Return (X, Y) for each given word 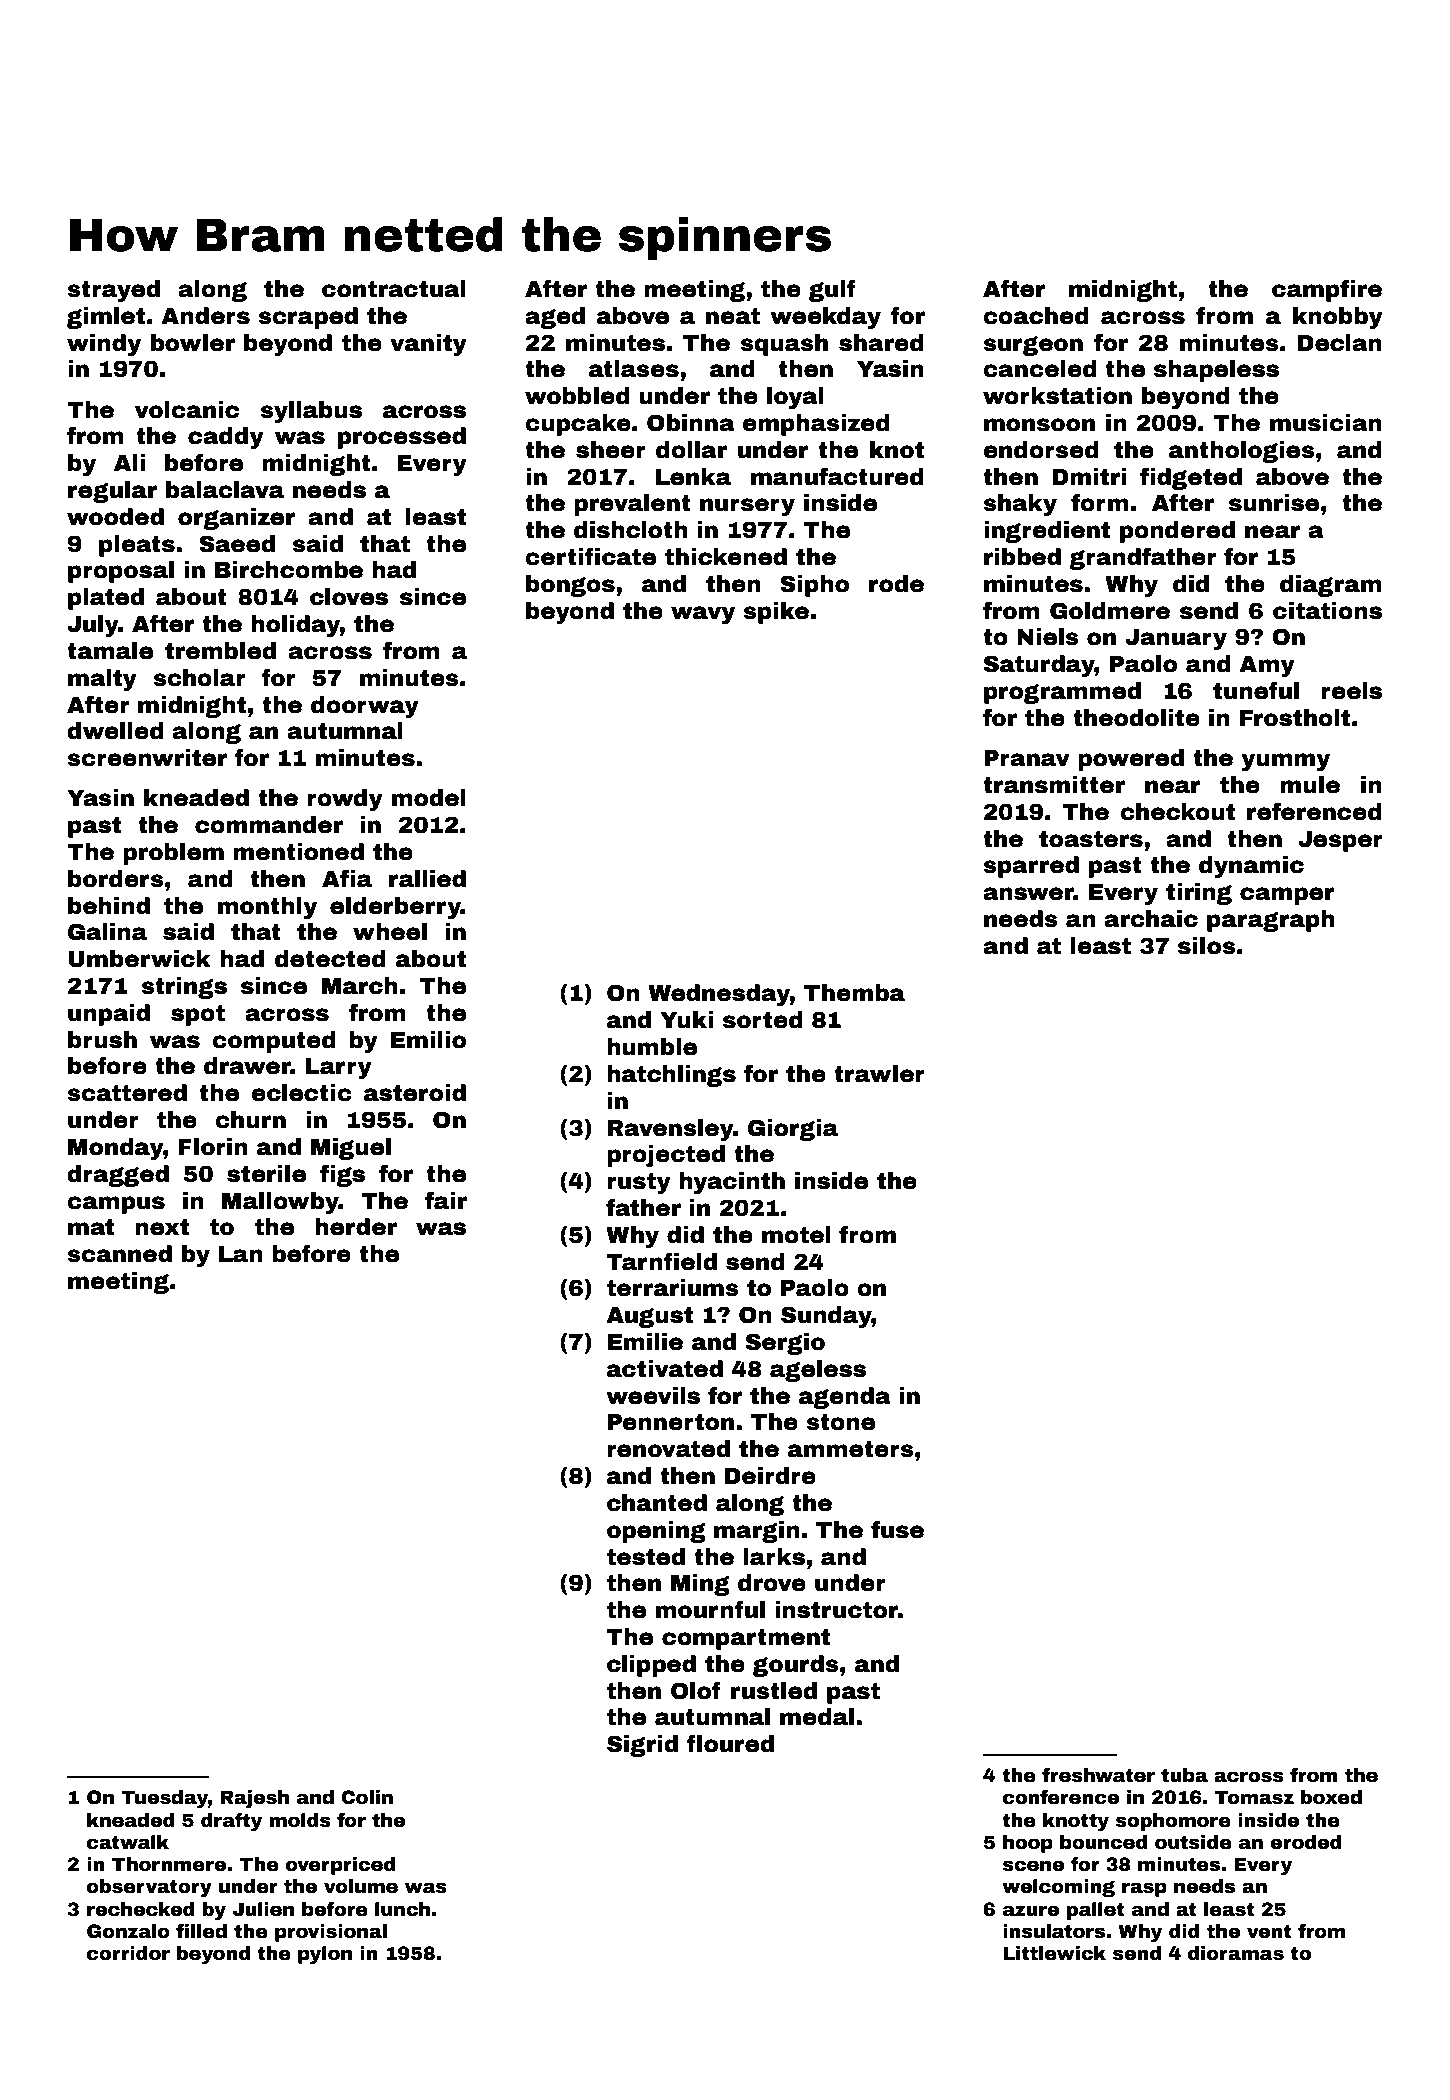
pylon (325, 1955)
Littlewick (1054, 1953)
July (93, 626)
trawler (879, 1074)
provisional (331, 1933)
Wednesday (719, 995)
